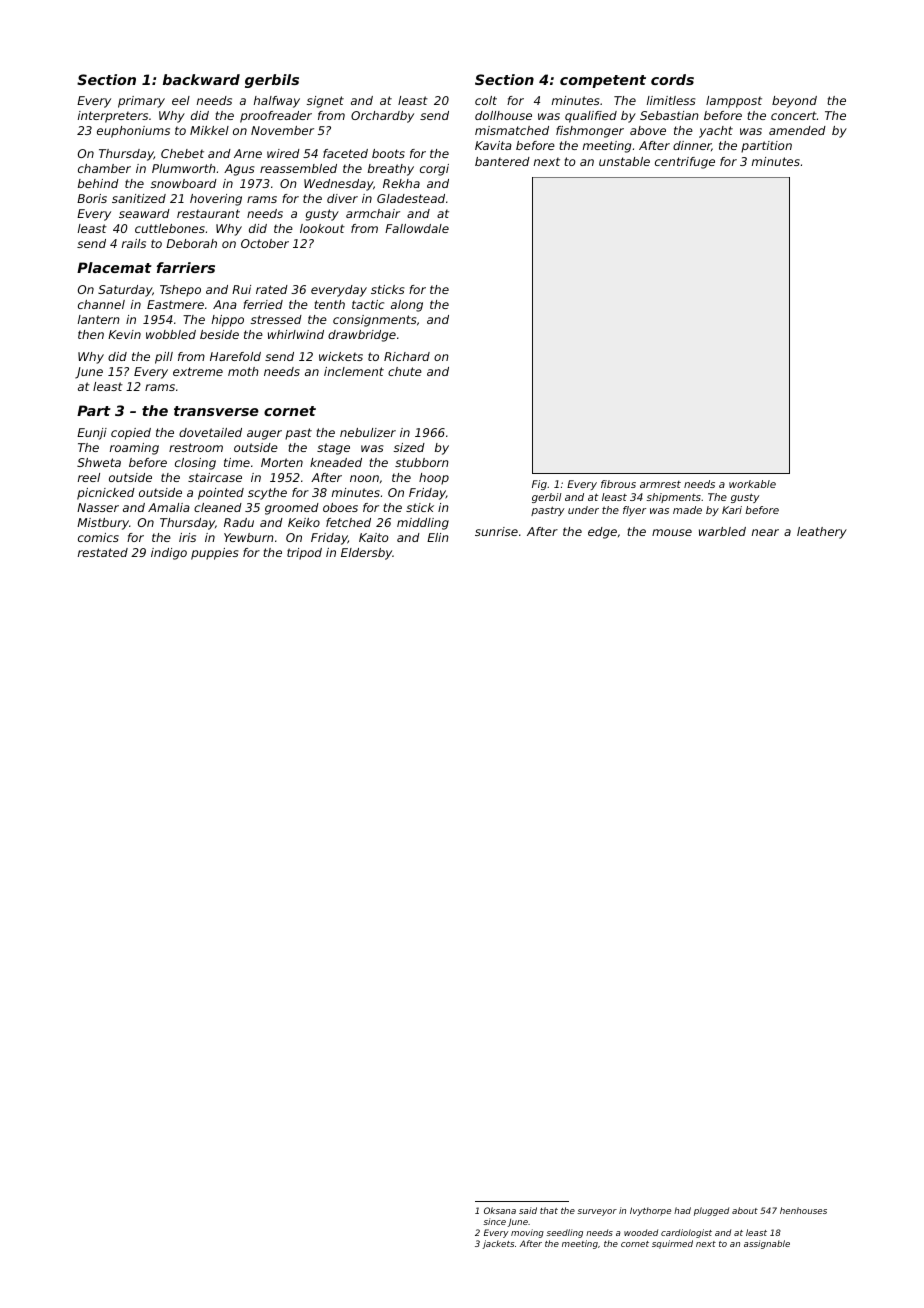  Describe the element at coordinates (496, 531) in the screenshot. I see `sunrise` at that location.
